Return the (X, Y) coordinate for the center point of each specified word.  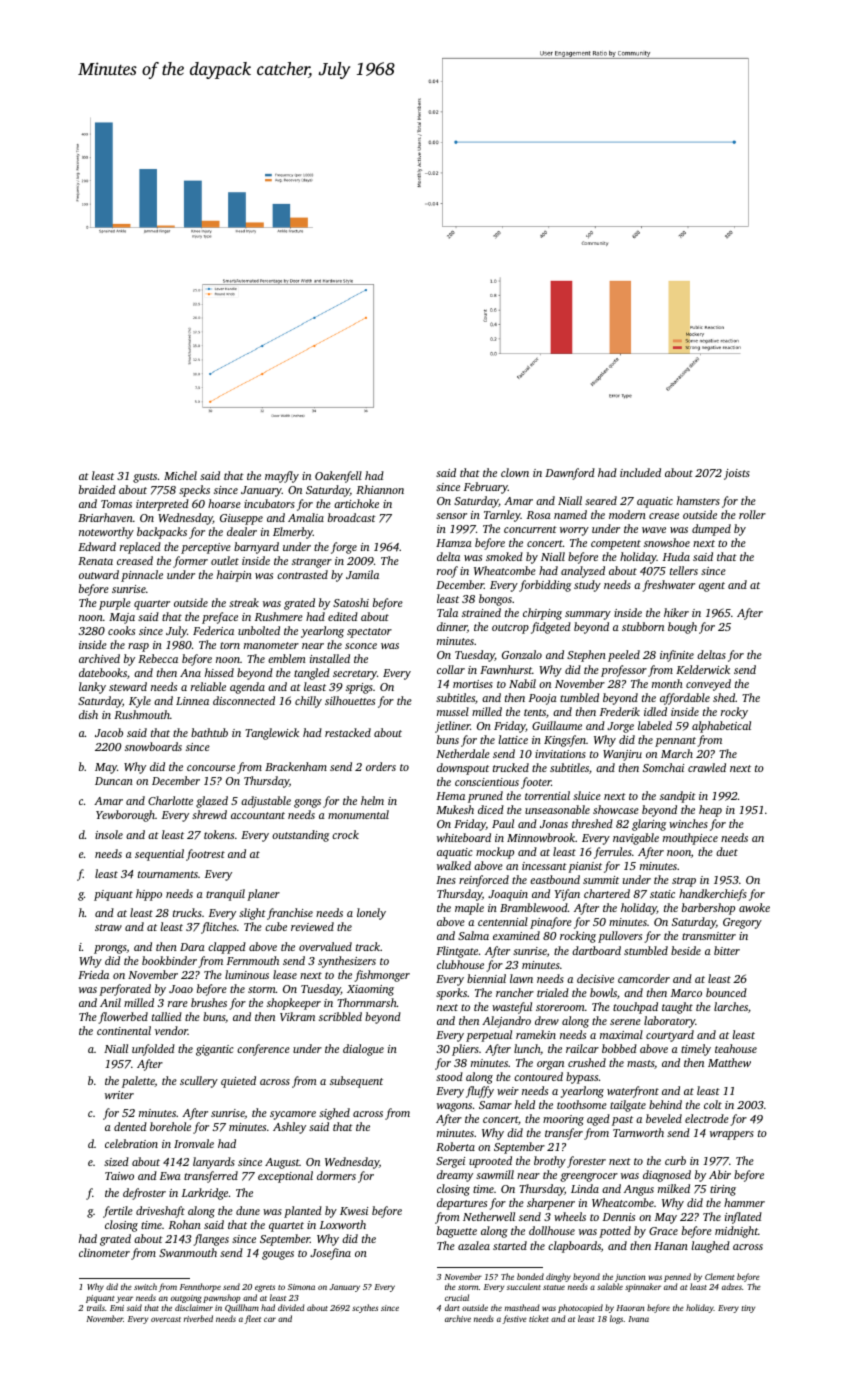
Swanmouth (188, 1252)
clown (515, 472)
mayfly (282, 477)
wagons (454, 1107)
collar (451, 669)
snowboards (153, 746)
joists (737, 474)
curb (675, 1160)
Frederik (620, 711)
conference (263, 1050)
